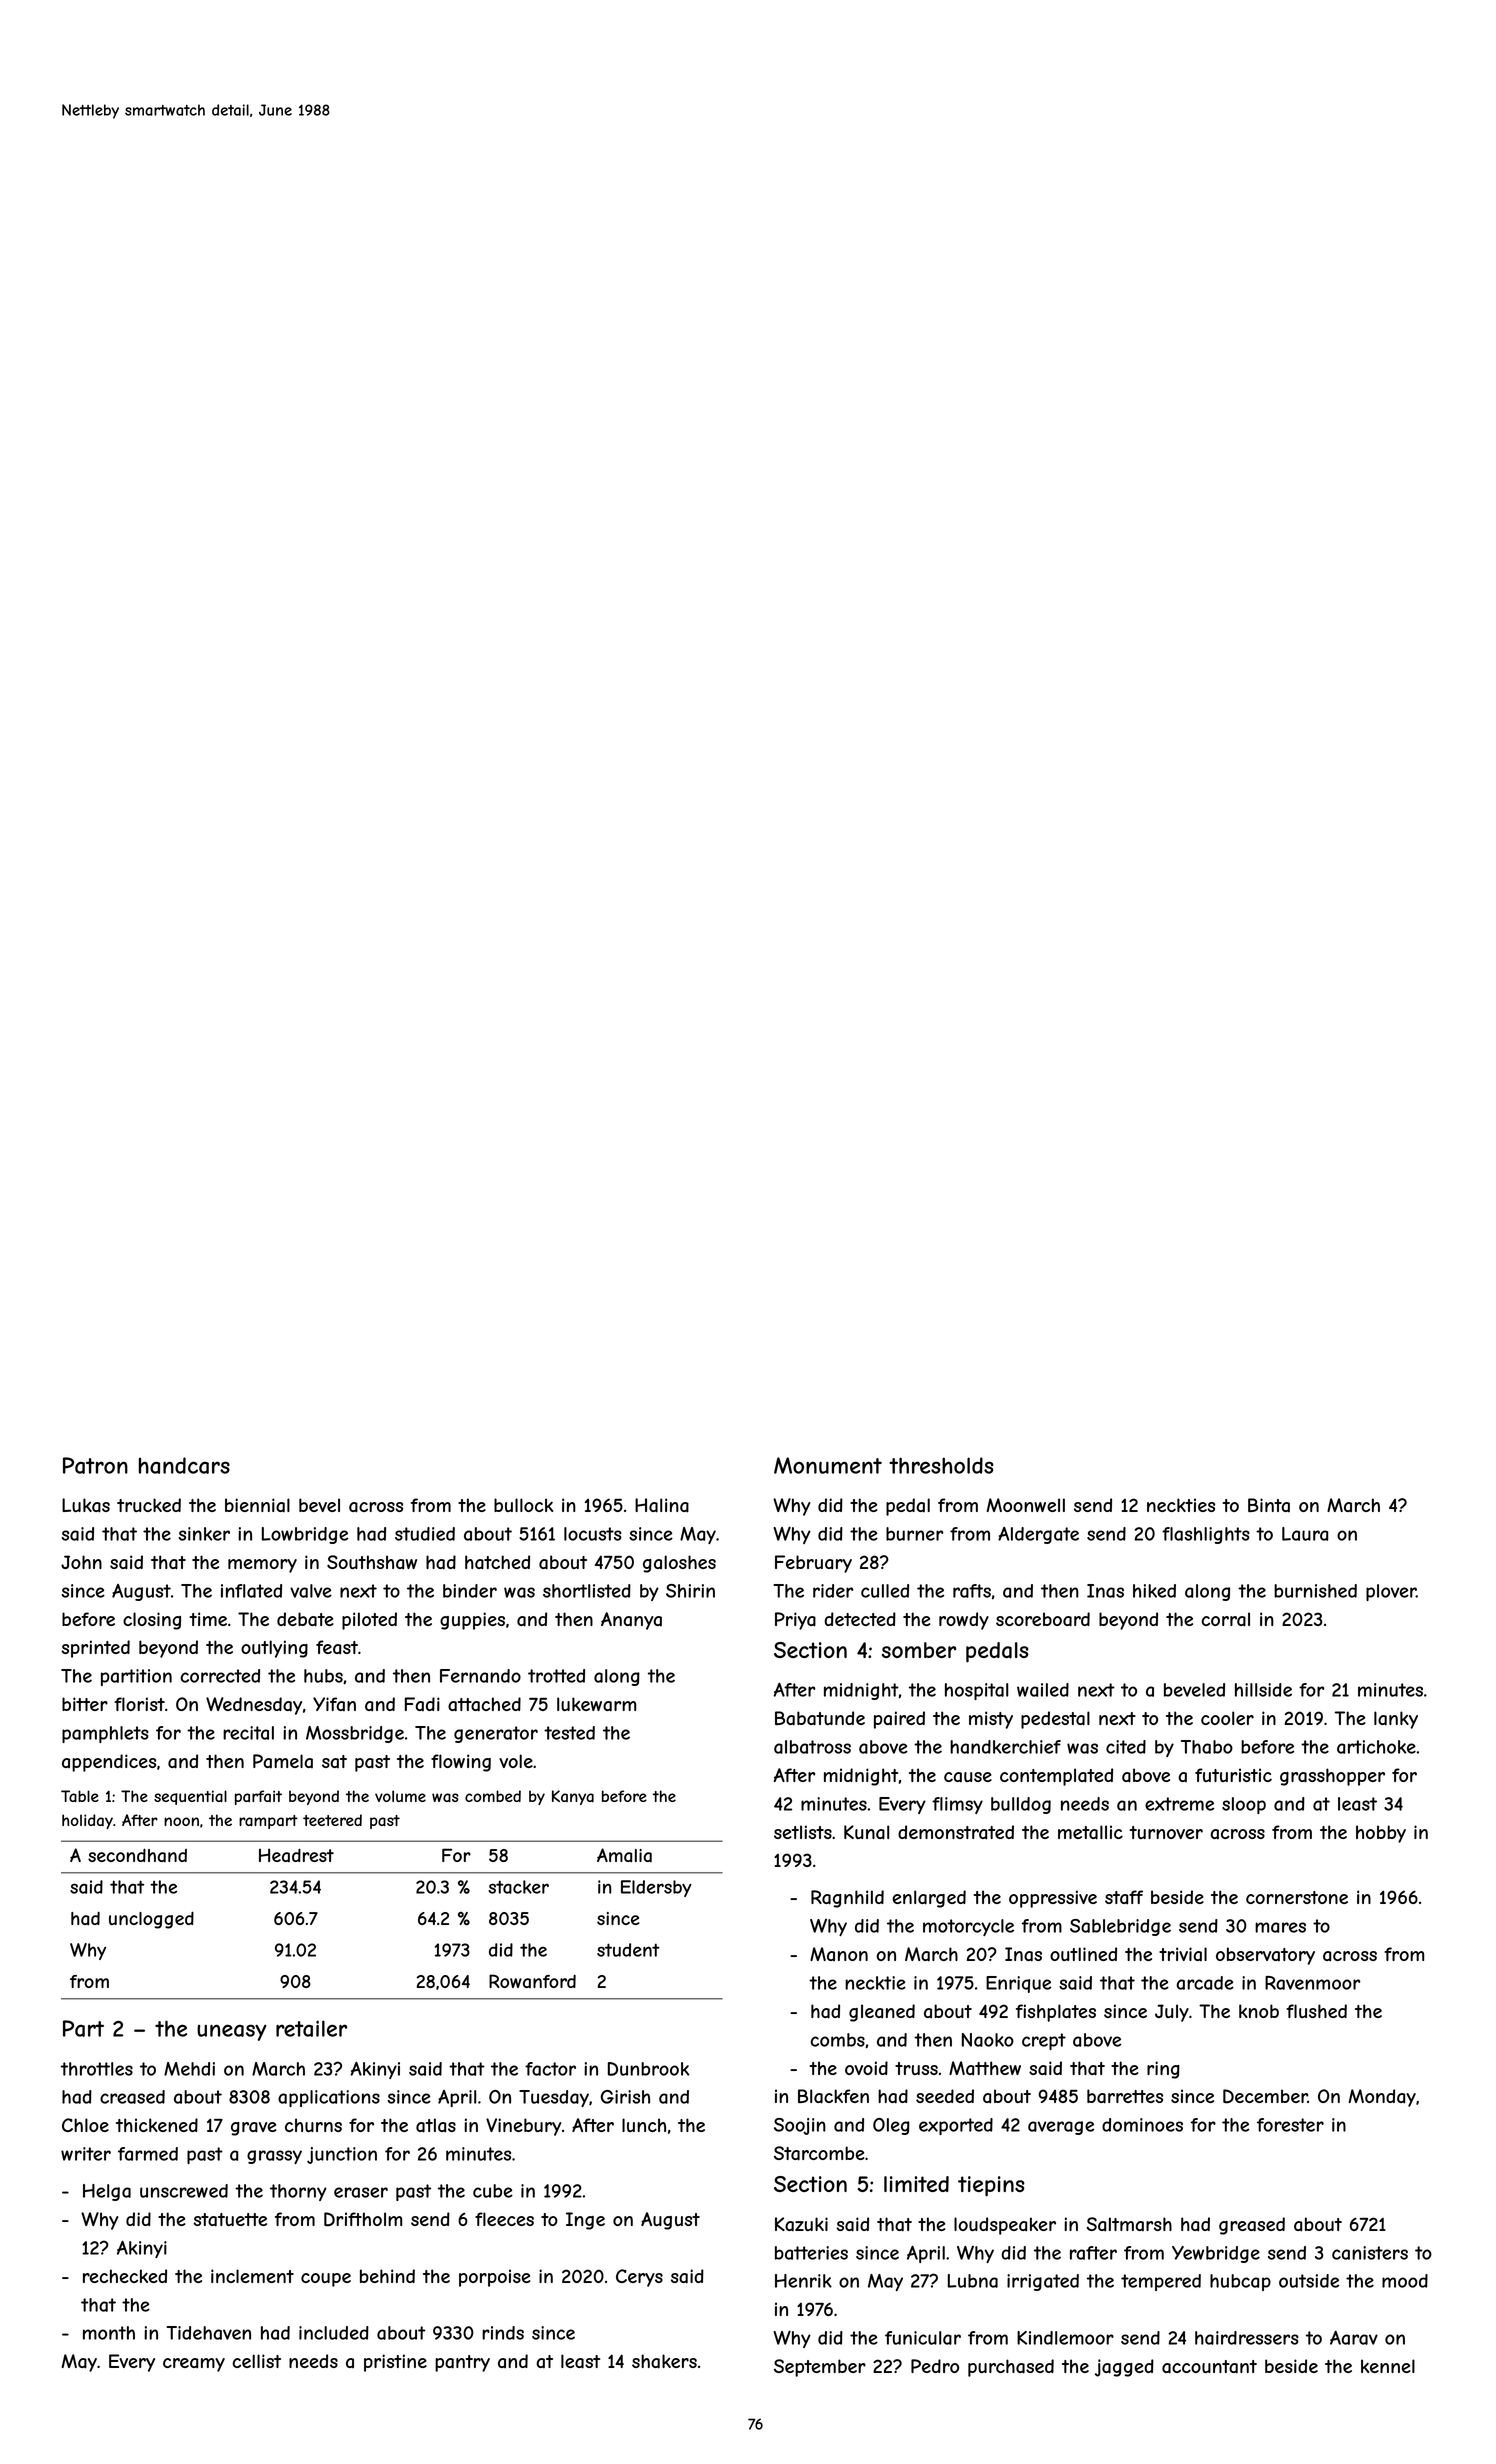 The height and width of the screenshot is (2464, 1496). I want to click on secondhand, so click(137, 1855).
